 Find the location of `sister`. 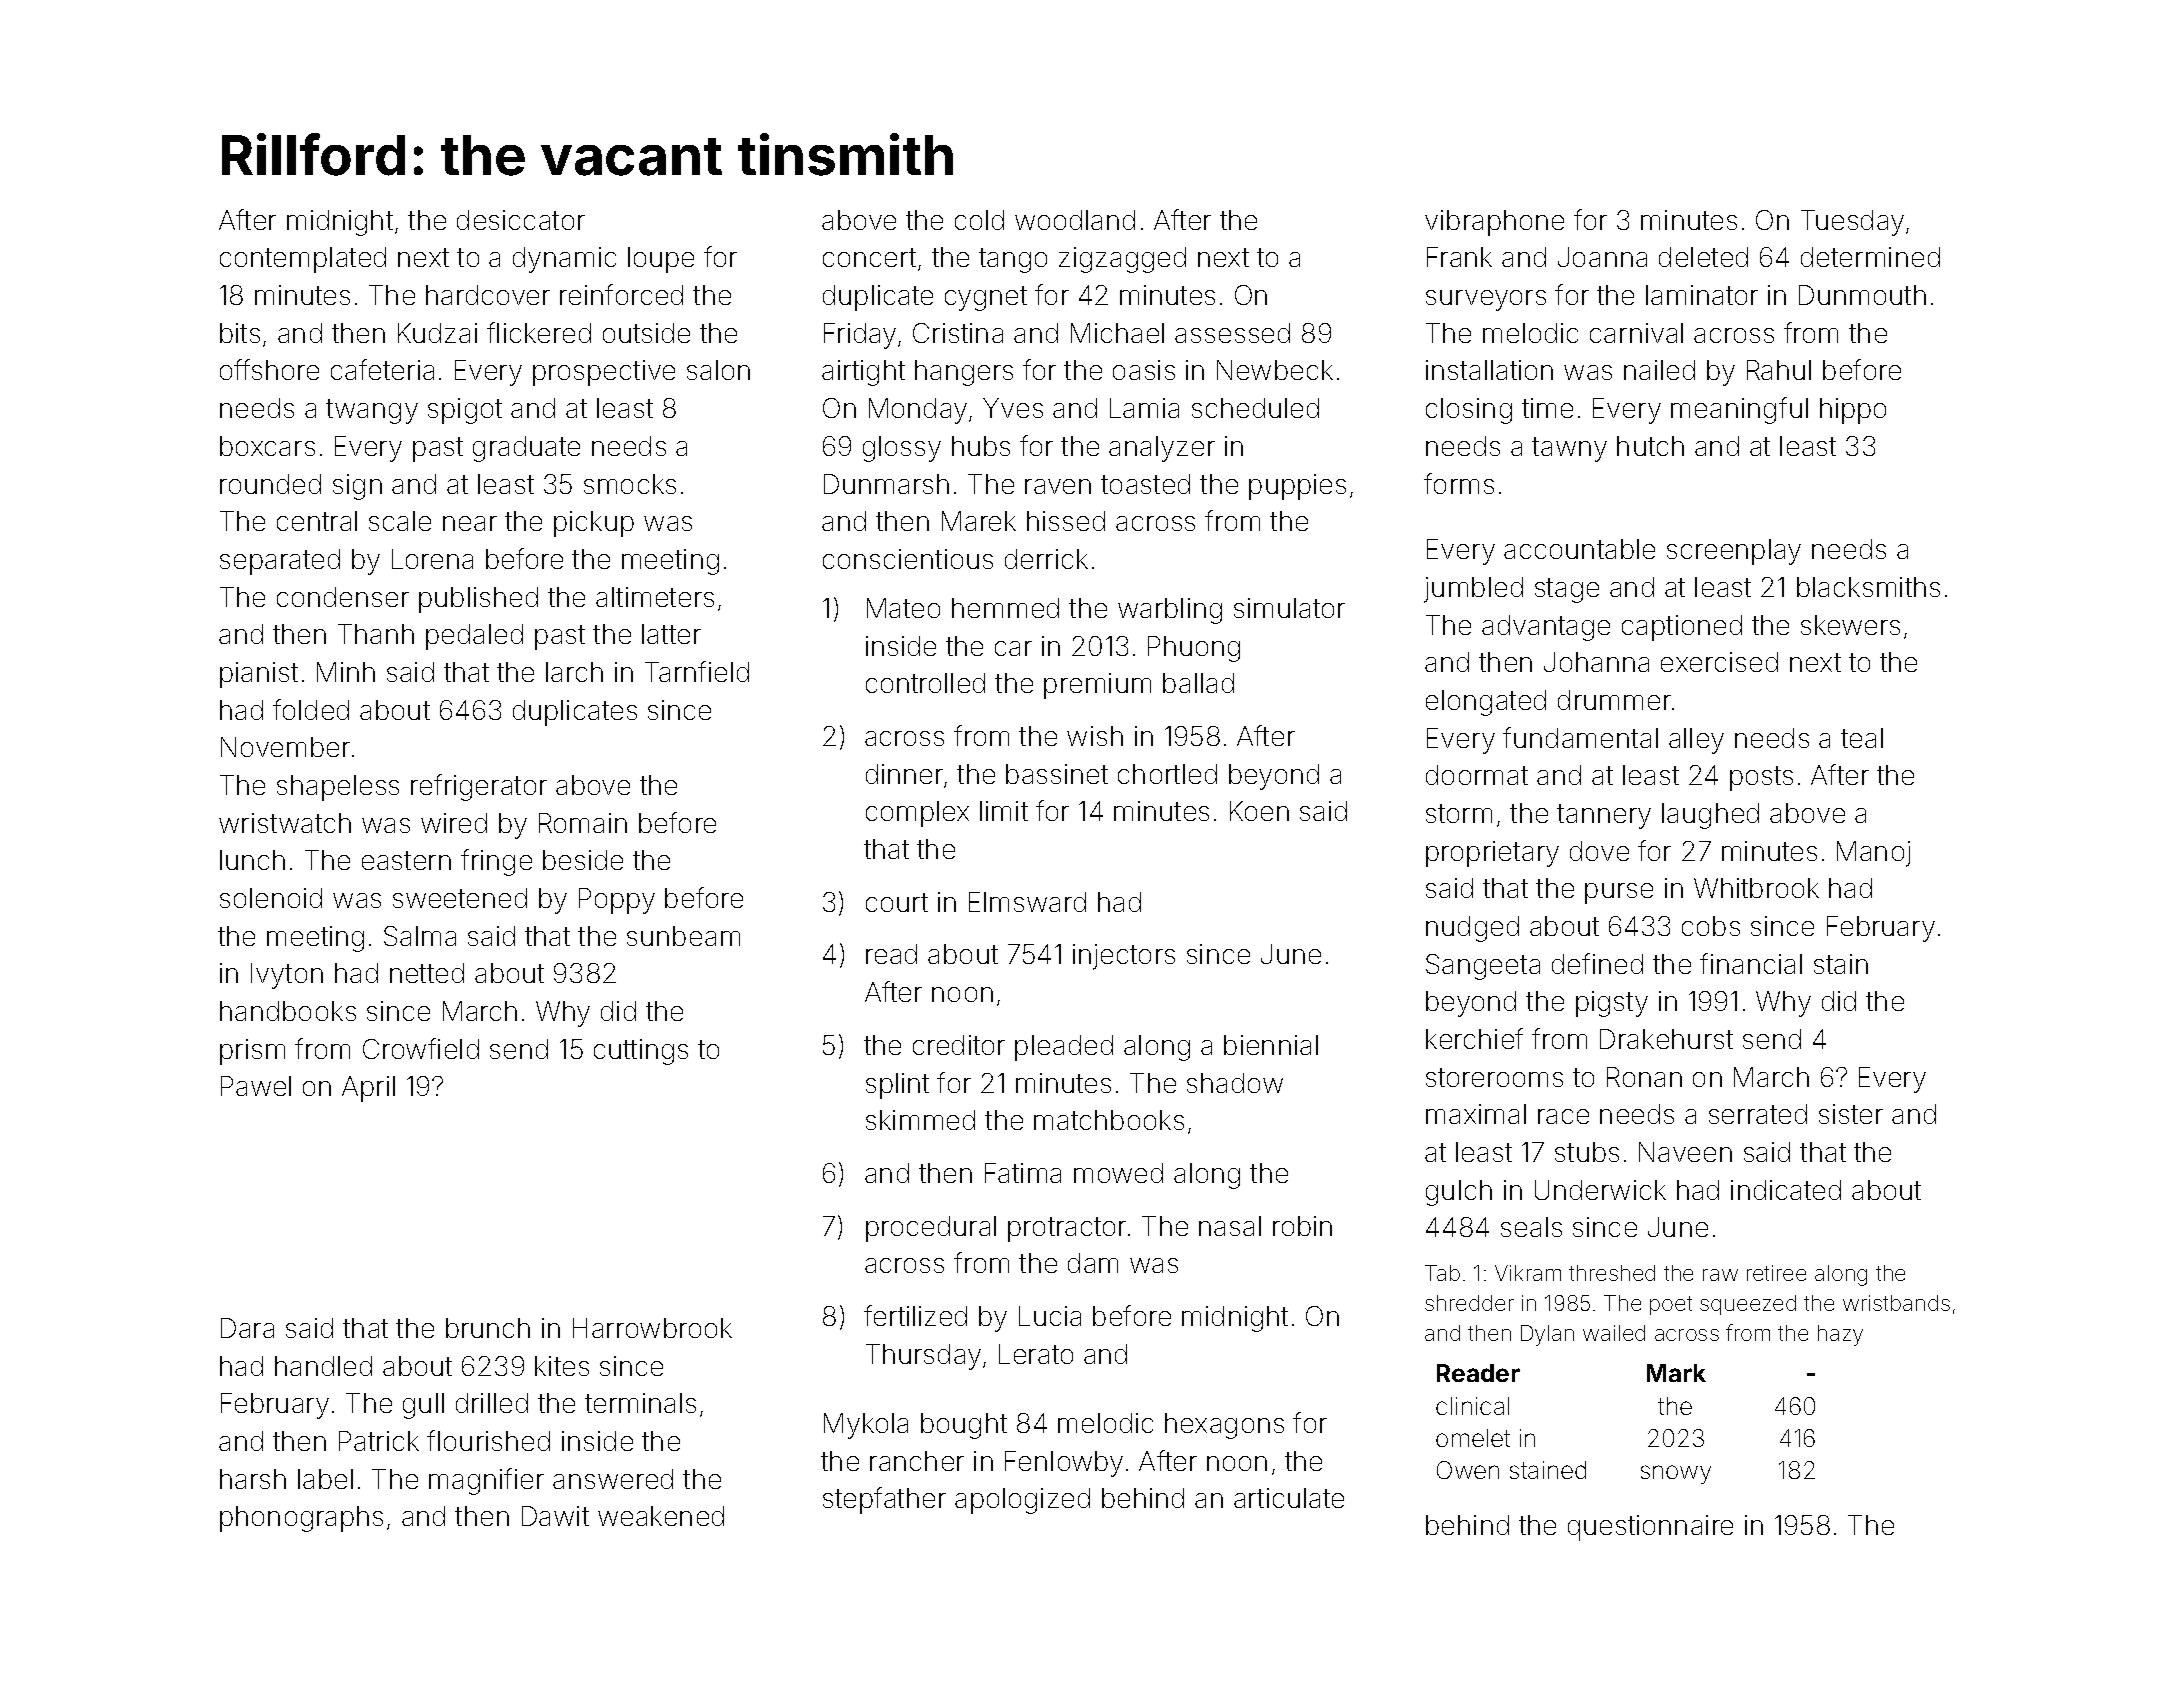

sister is located at coordinates (1851, 1114).
